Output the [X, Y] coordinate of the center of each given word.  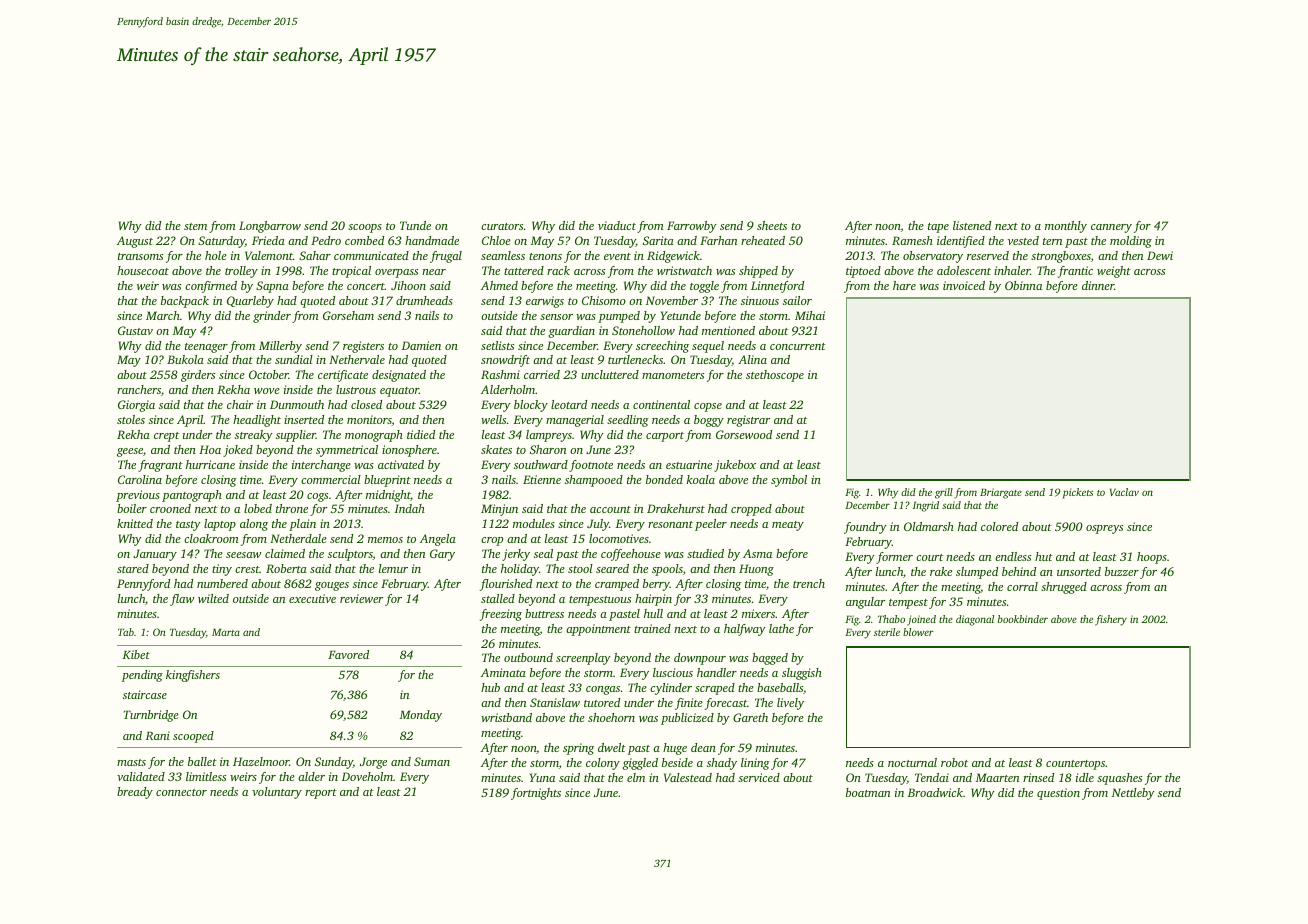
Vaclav [1124, 492]
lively [790, 704]
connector [181, 792]
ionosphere [409, 451]
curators [502, 226]
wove [267, 391]
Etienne [542, 479]
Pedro [326, 240]
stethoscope [775, 376]
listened [972, 225]
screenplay [583, 659]
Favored [348, 654]
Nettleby [1133, 794]
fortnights [536, 794]
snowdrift [505, 361]
